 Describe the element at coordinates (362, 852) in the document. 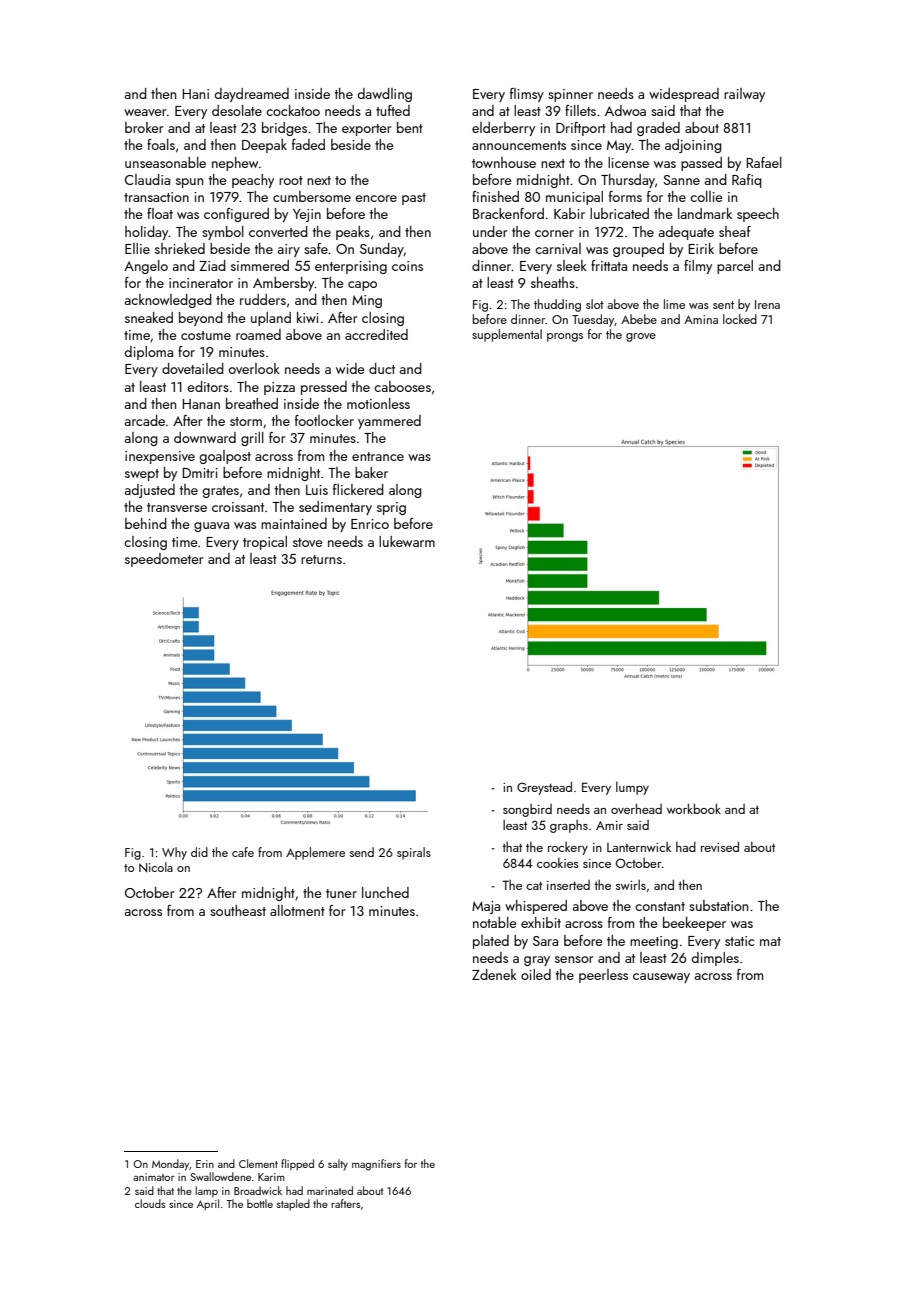

I see `send` at that location.
